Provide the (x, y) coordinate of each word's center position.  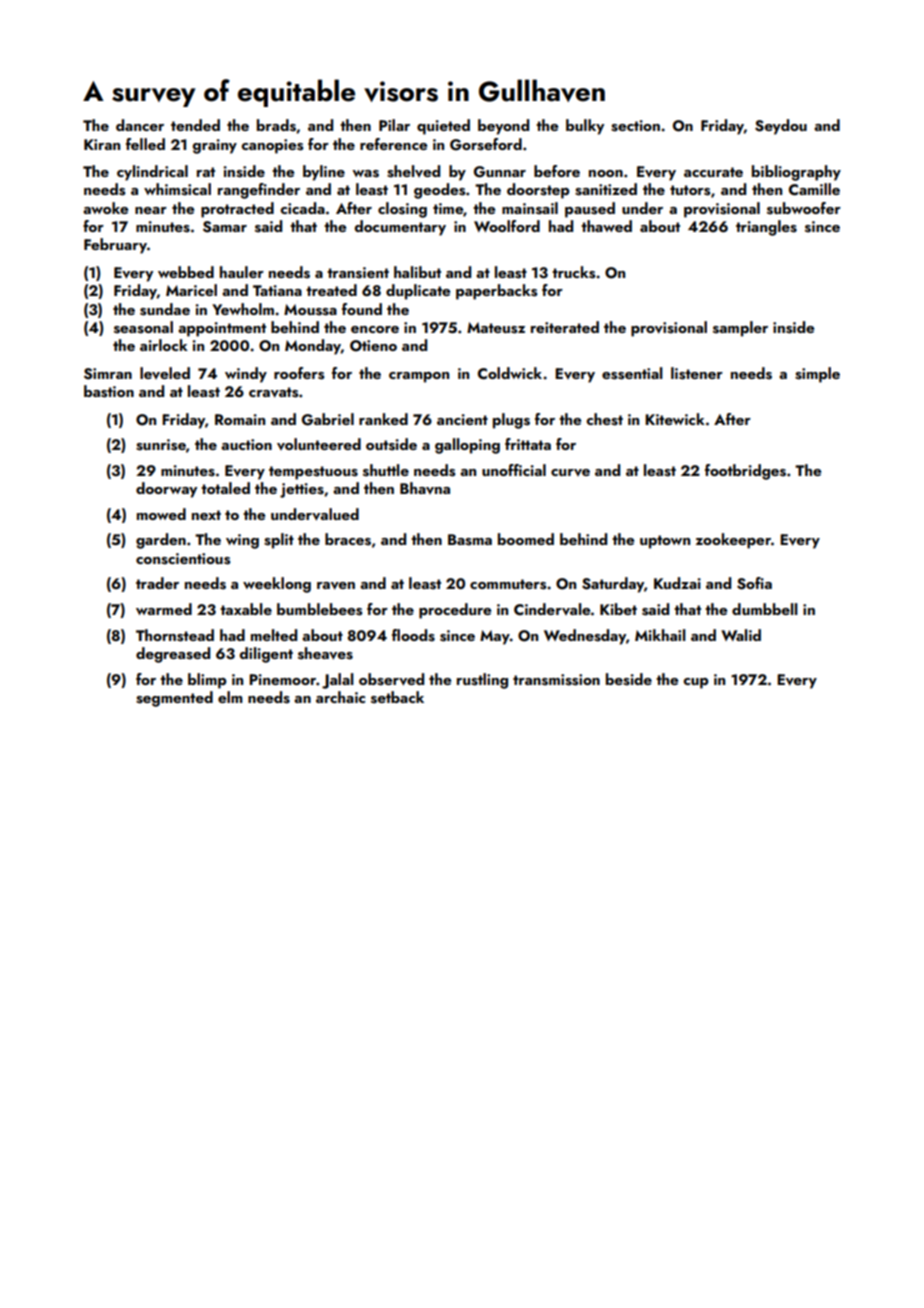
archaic (340, 697)
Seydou (781, 127)
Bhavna (425, 488)
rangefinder (259, 191)
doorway (166, 490)
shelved (413, 171)
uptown (665, 542)
